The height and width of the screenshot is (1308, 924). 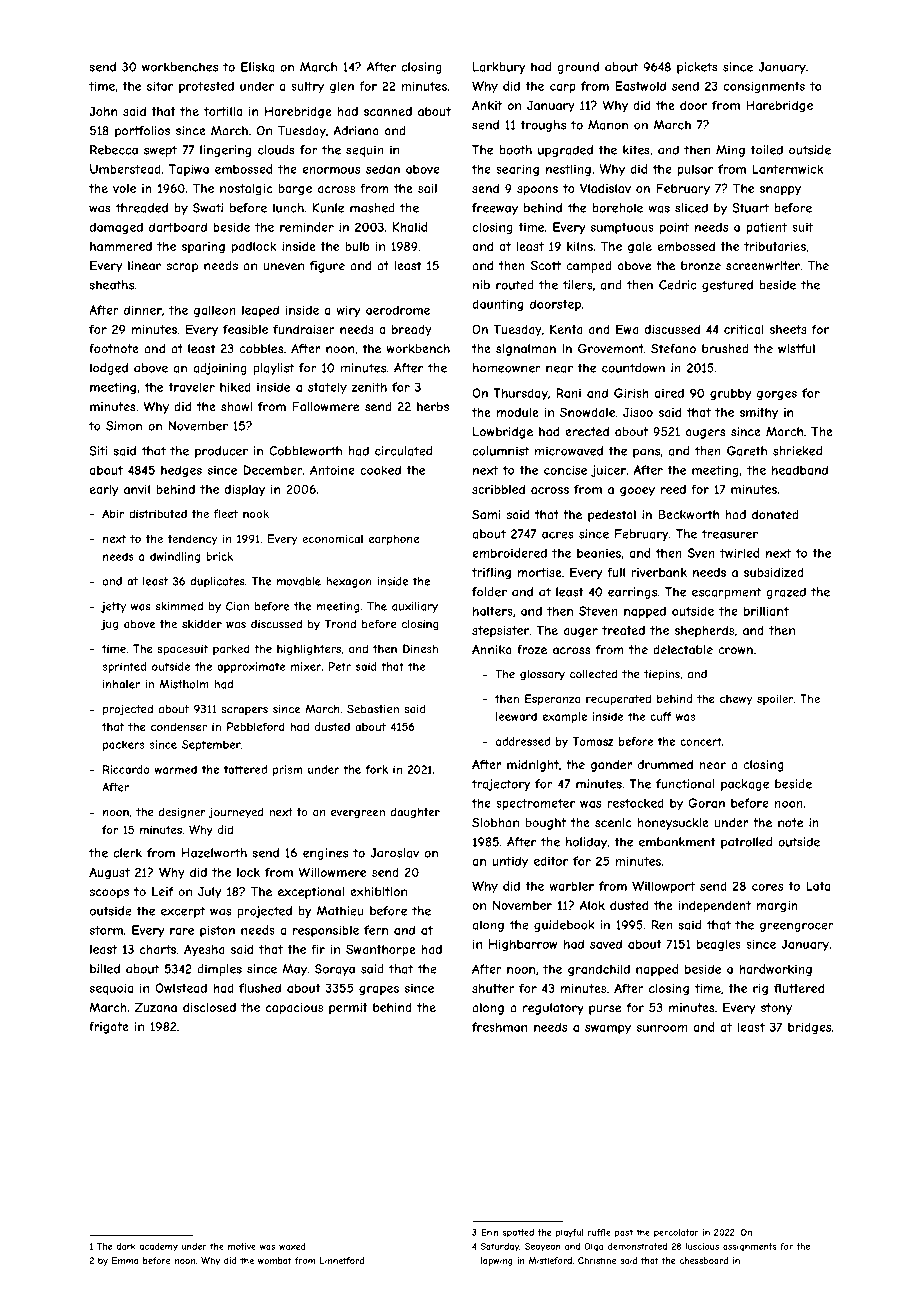 I want to click on ground, so click(x=578, y=68).
